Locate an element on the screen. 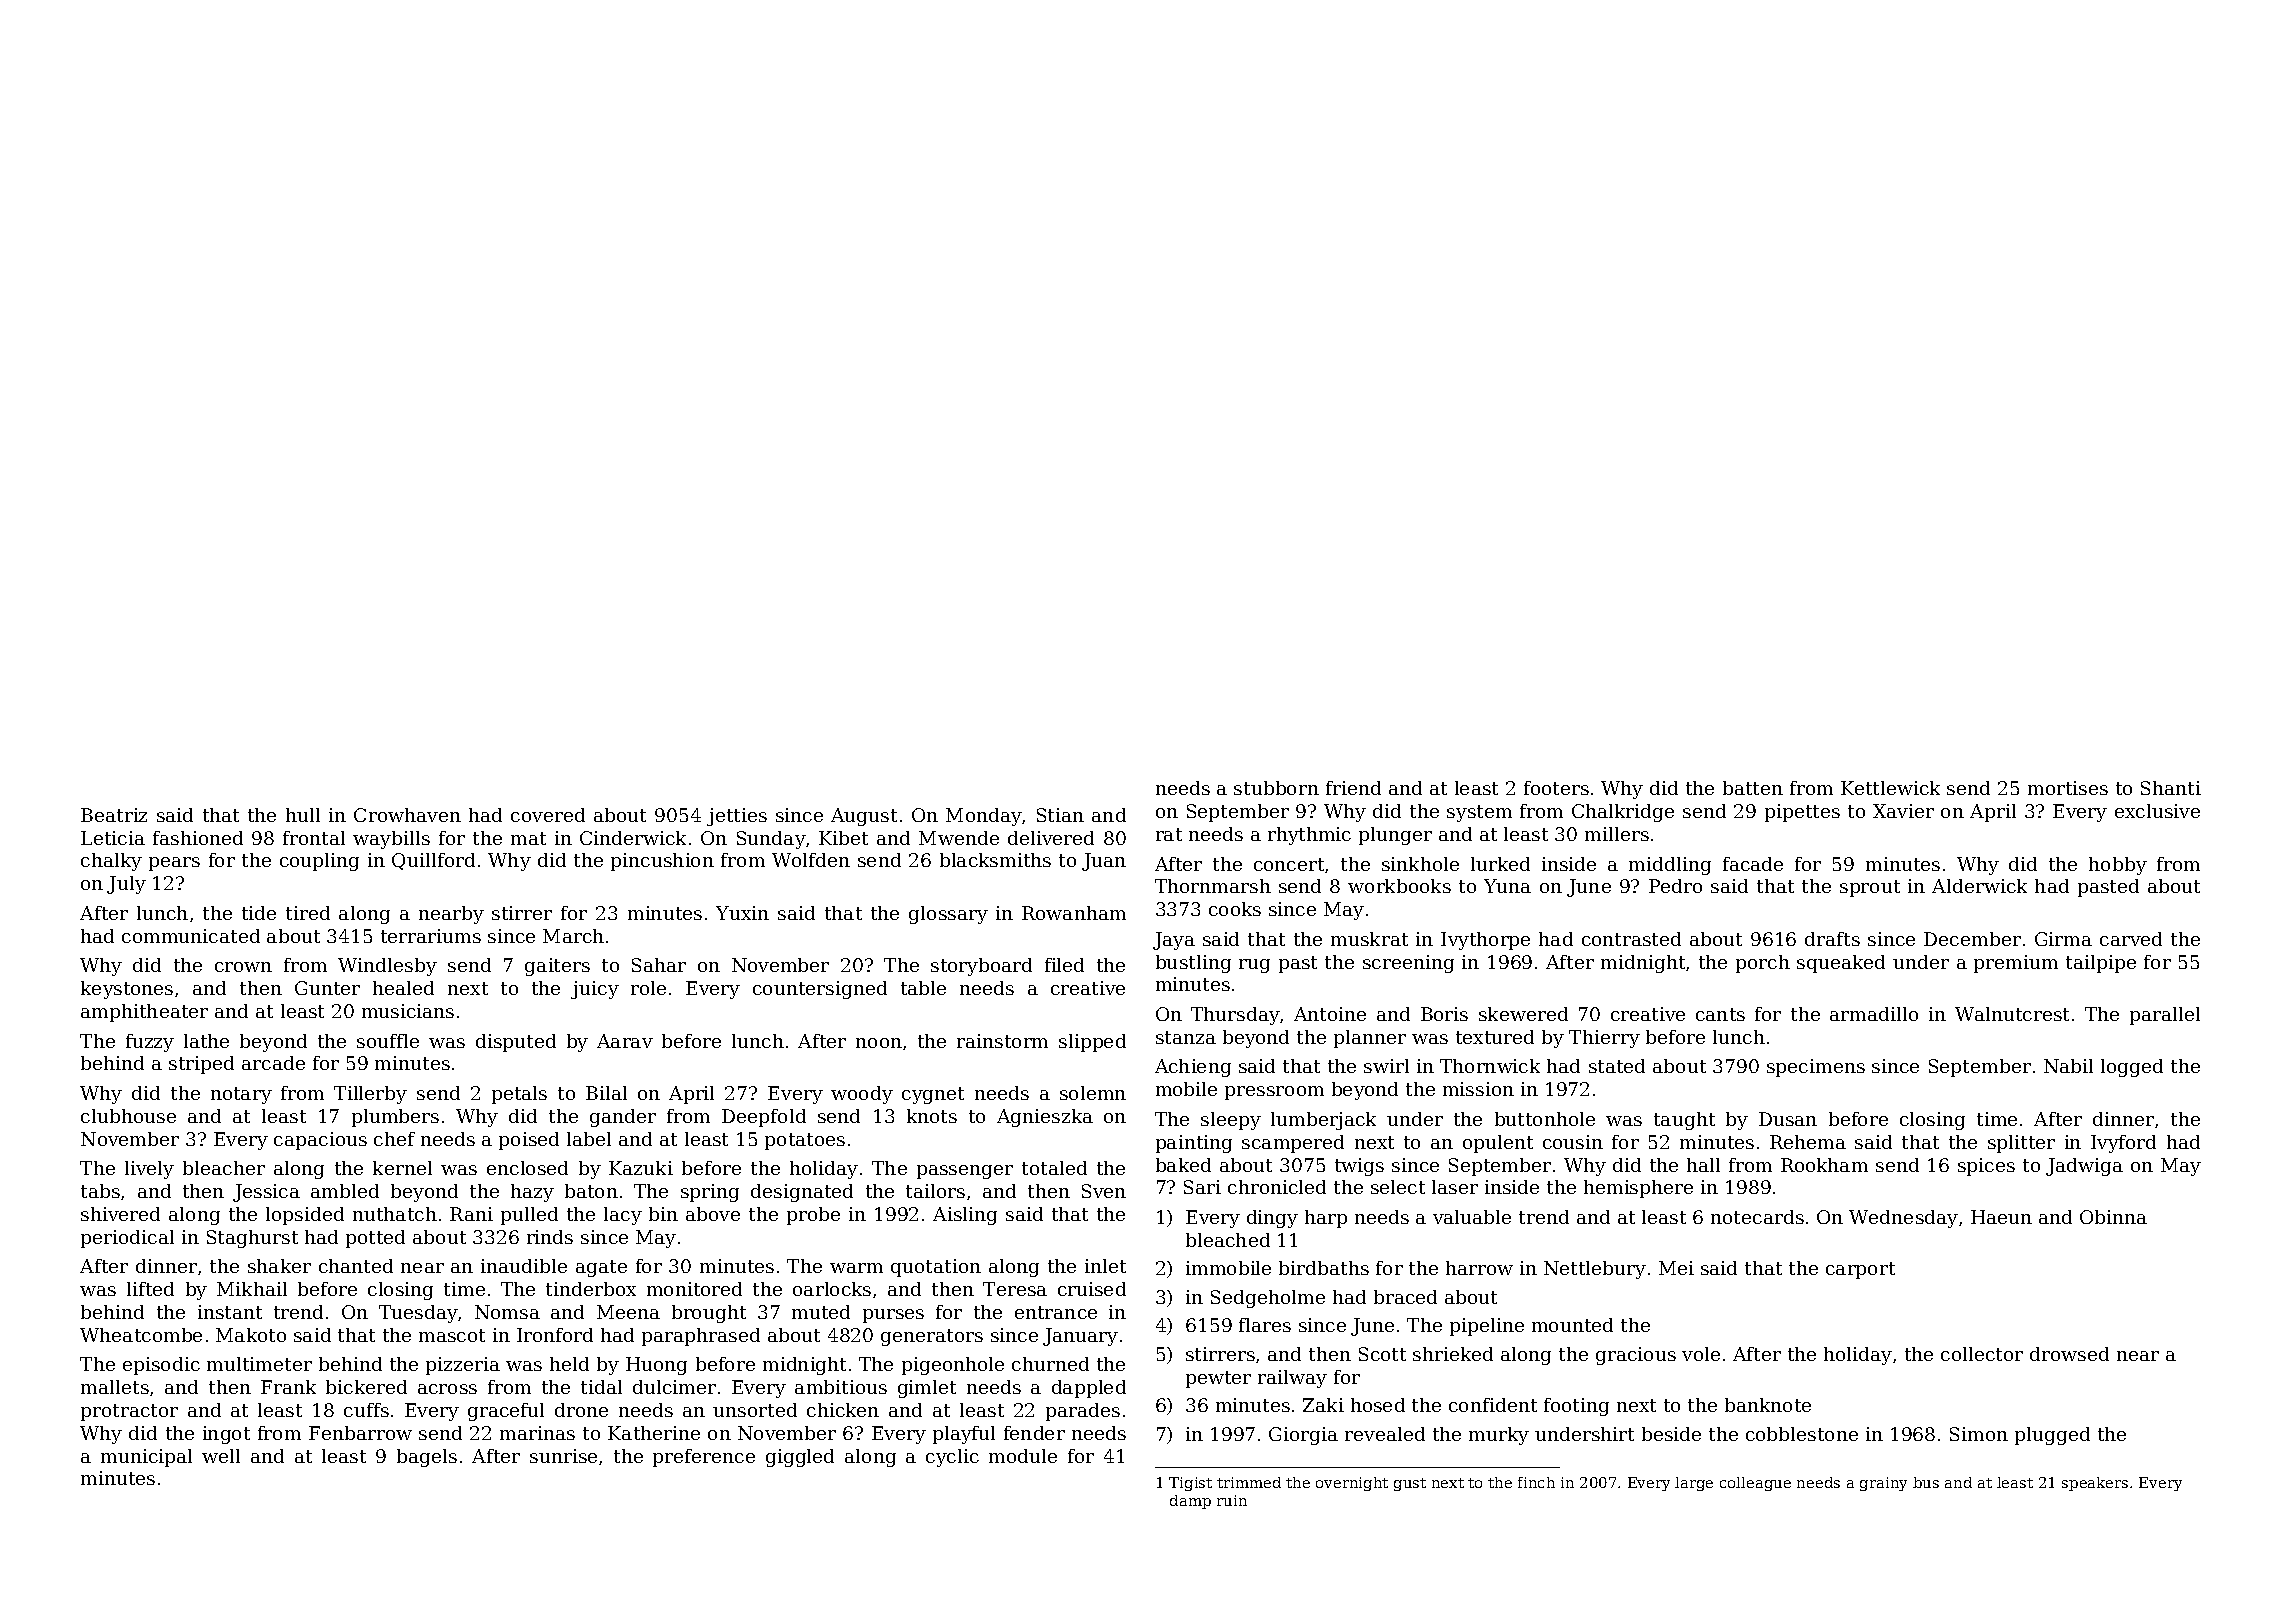 The height and width of the screenshot is (1614, 2282). carport is located at coordinates (1860, 1270).
